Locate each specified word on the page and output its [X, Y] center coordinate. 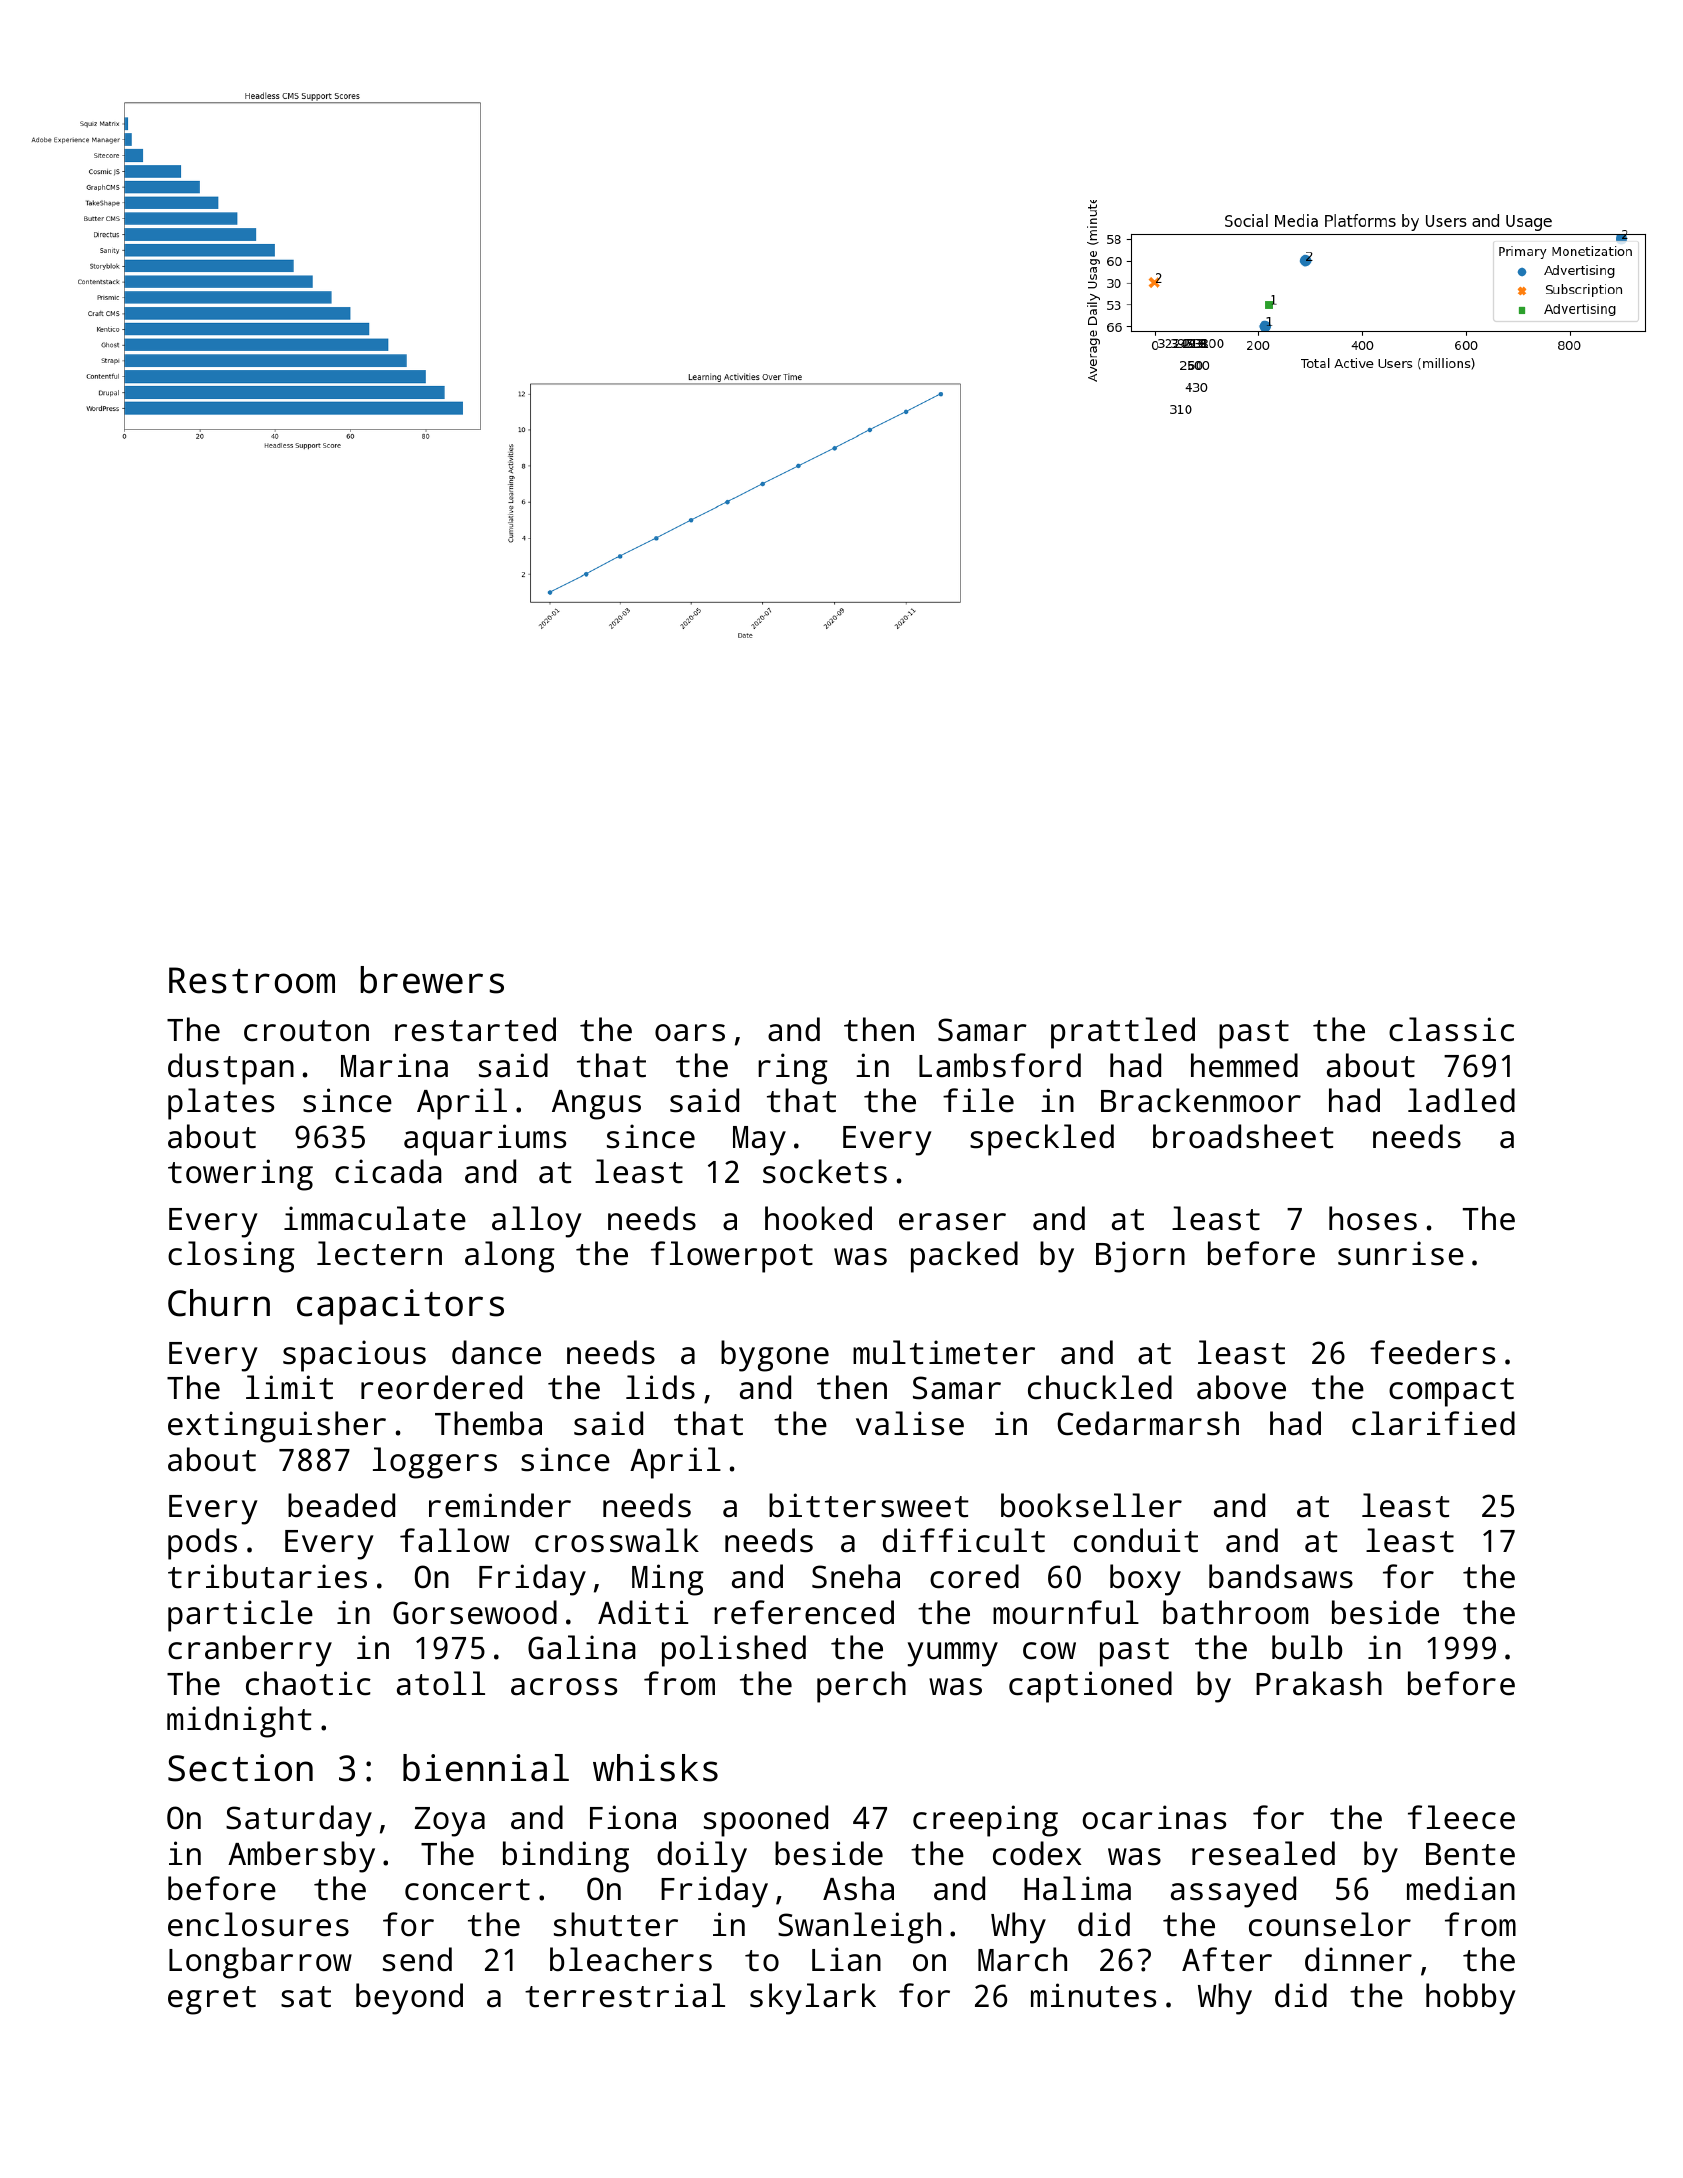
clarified [1433, 1423]
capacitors [400, 1307]
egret [212, 2000]
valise [910, 1423]
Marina [394, 1065]
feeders [1432, 1352]
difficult [964, 1540]
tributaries [267, 1576]
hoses [1373, 1218]
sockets [825, 1171]
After [1227, 1959]
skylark [813, 1999]
